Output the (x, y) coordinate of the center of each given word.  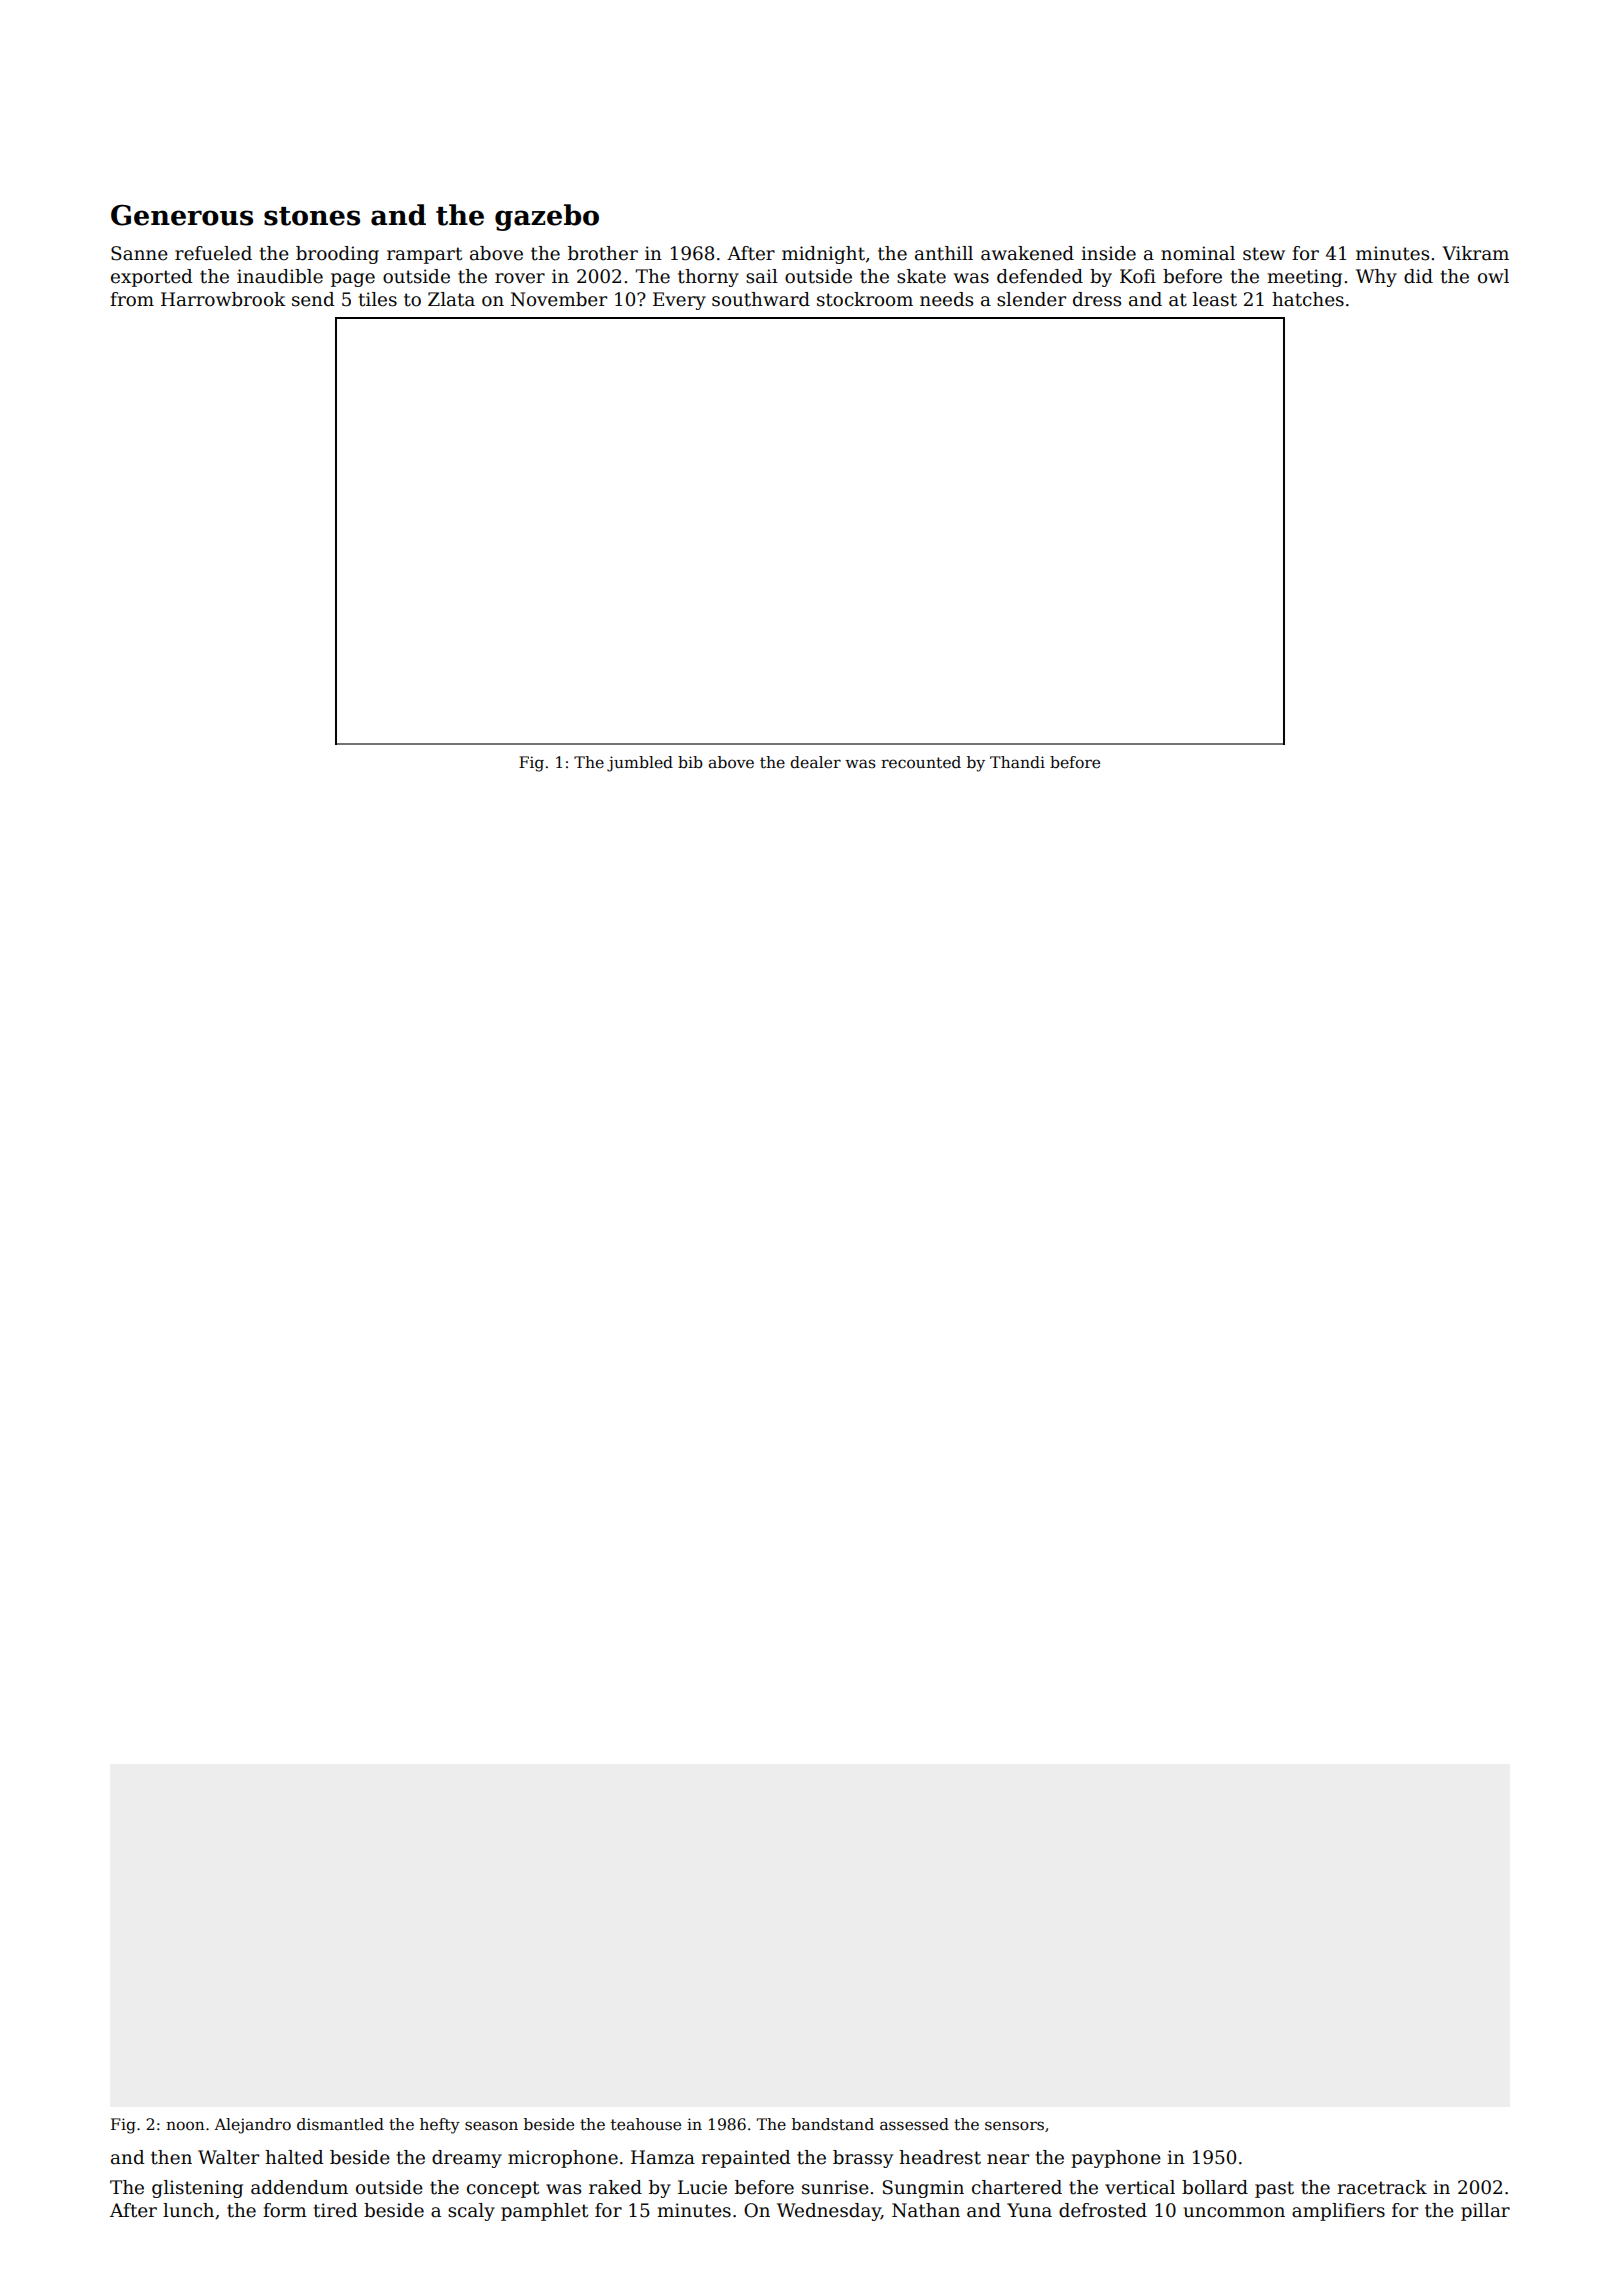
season (491, 2126)
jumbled (640, 764)
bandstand (833, 2124)
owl (1493, 276)
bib (690, 762)
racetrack (1382, 2187)
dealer (815, 762)
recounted (921, 762)
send (313, 299)
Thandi (1017, 762)
